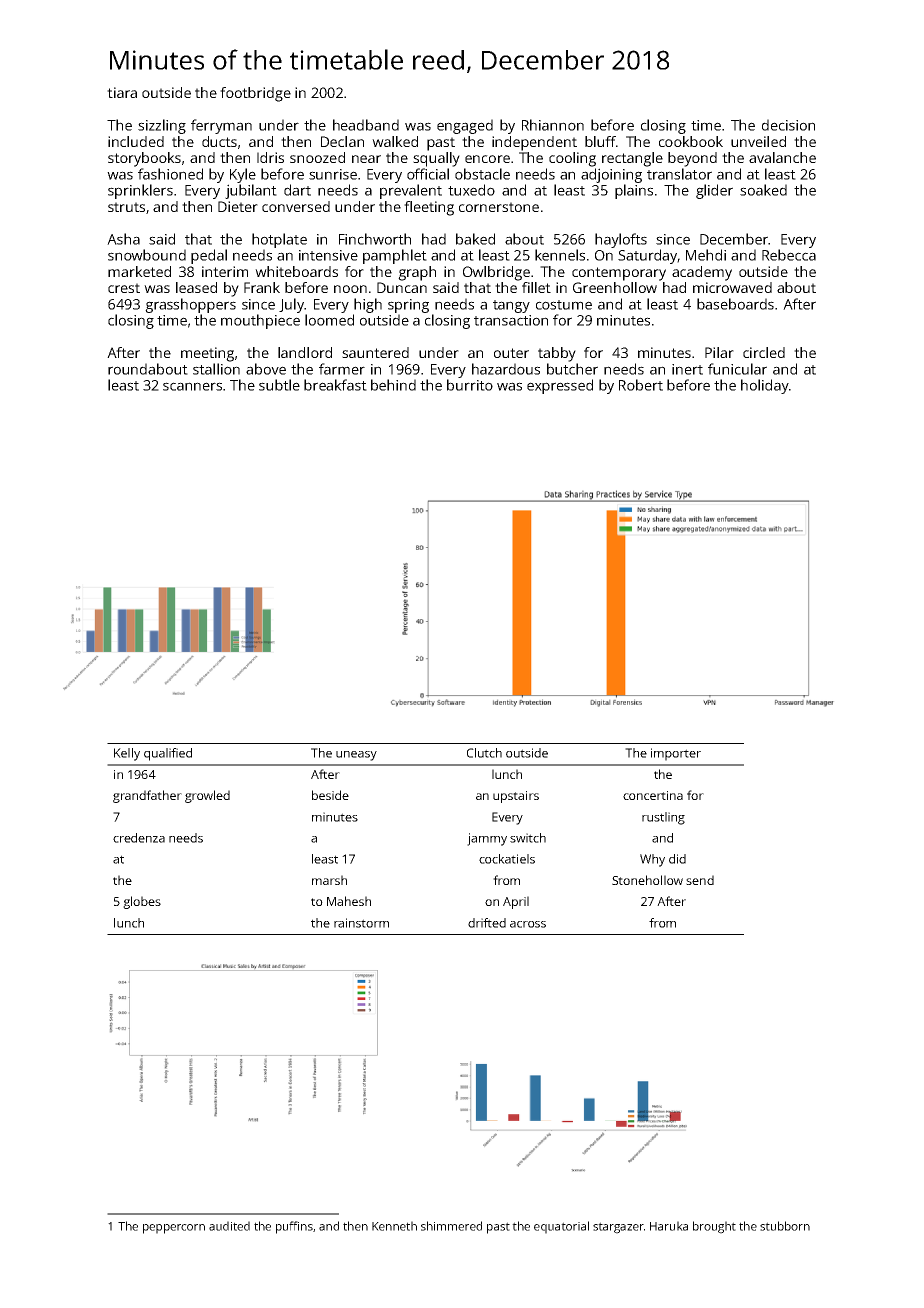  Describe the element at coordinates (436, 159) in the screenshot. I see `squally` at that location.
